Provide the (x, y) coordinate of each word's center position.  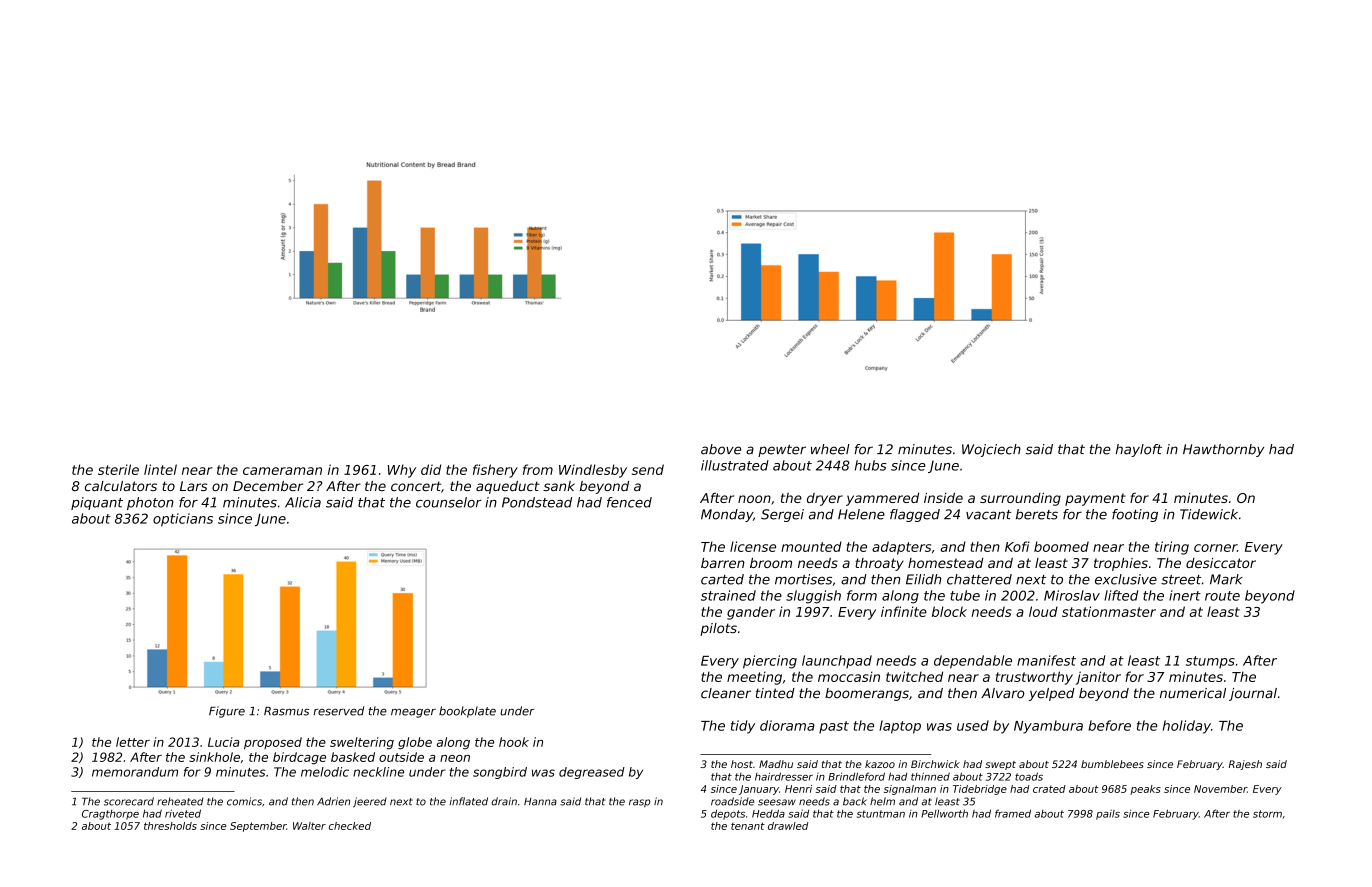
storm (1267, 814)
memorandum (135, 772)
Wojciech (991, 450)
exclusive (1126, 579)
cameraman (282, 471)
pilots (718, 629)
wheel (830, 449)
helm (882, 801)
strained (728, 595)
